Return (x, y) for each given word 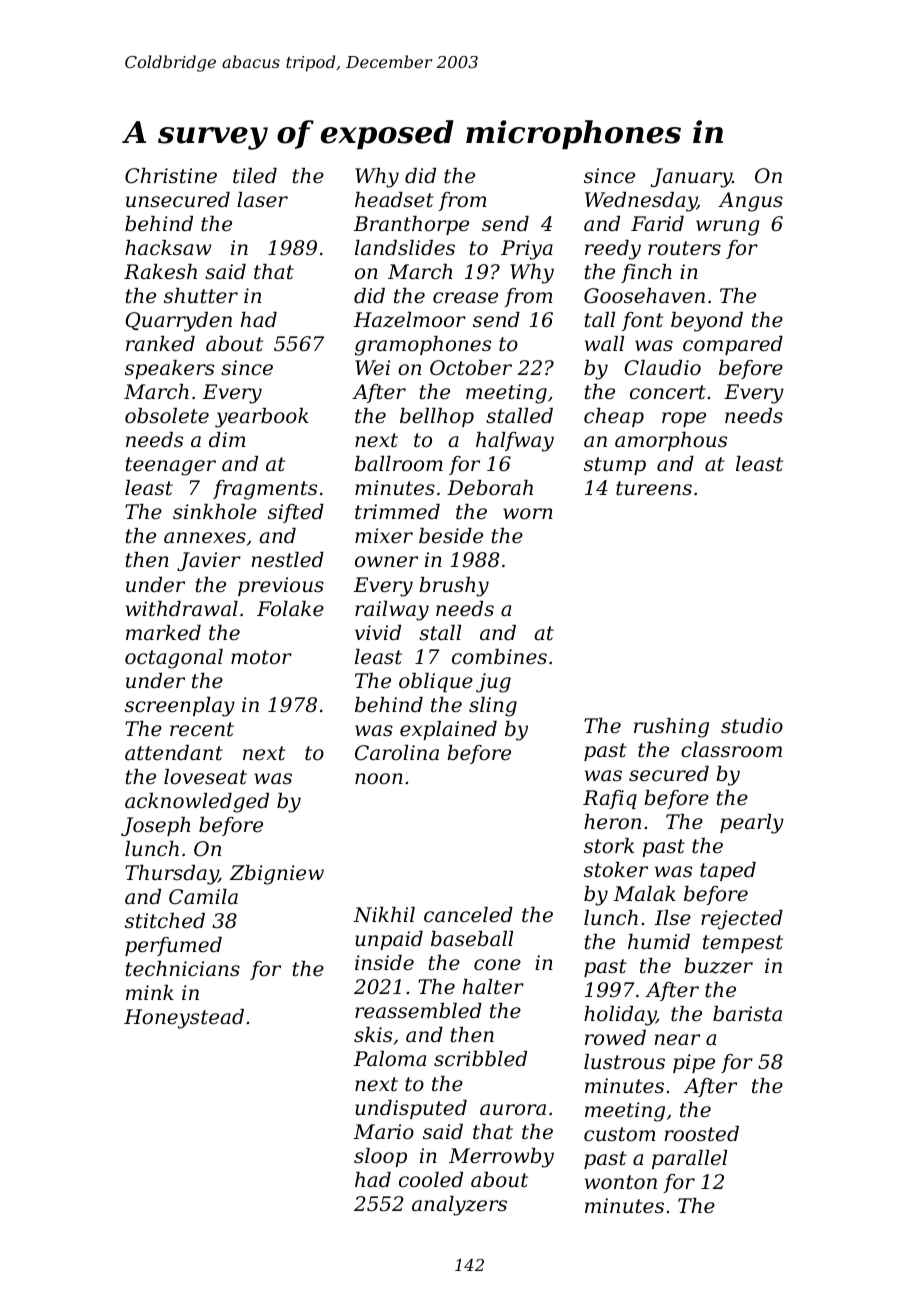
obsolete (167, 416)
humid (659, 941)
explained (448, 730)
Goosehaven (644, 296)
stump (615, 466)
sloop (380, 1157)
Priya (527, 250)
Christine (171, 176)
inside (384, 963)
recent (202, 729)
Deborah (490, 488)
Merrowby (501, 1158)
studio (752, 726)
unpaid (389, 940)
